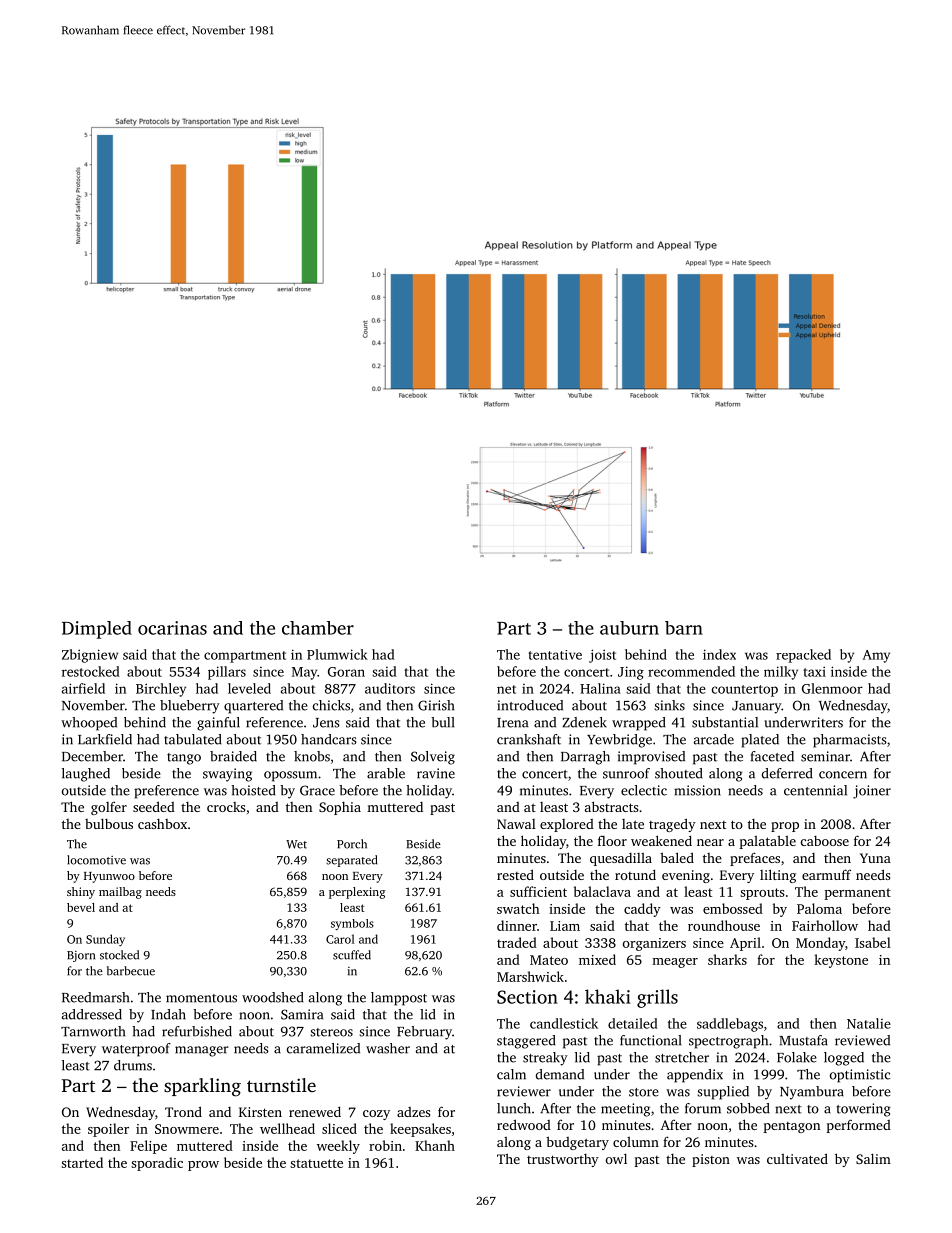  What do you see at coordinates (517, 942) in the screenshot?
I see `traded` at bounding box center [517, 942].
